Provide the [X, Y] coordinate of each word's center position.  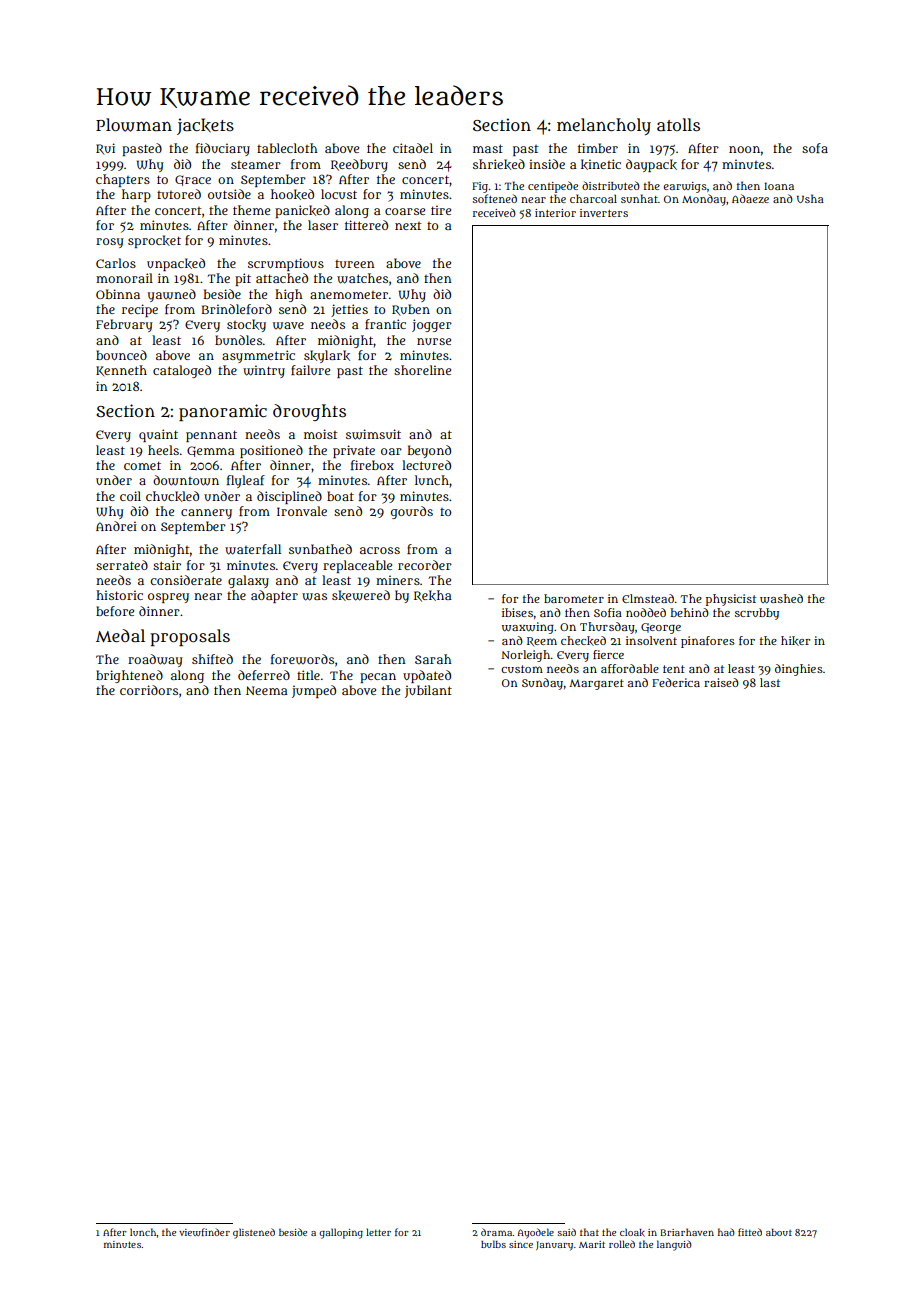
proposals [190, 637]
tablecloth [287, 148]
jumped [314, 691]
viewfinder [204, 1232]
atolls [678, 124]
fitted [750, 1232]
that [589, 1232]
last [770, 682]
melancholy [604, 126]
